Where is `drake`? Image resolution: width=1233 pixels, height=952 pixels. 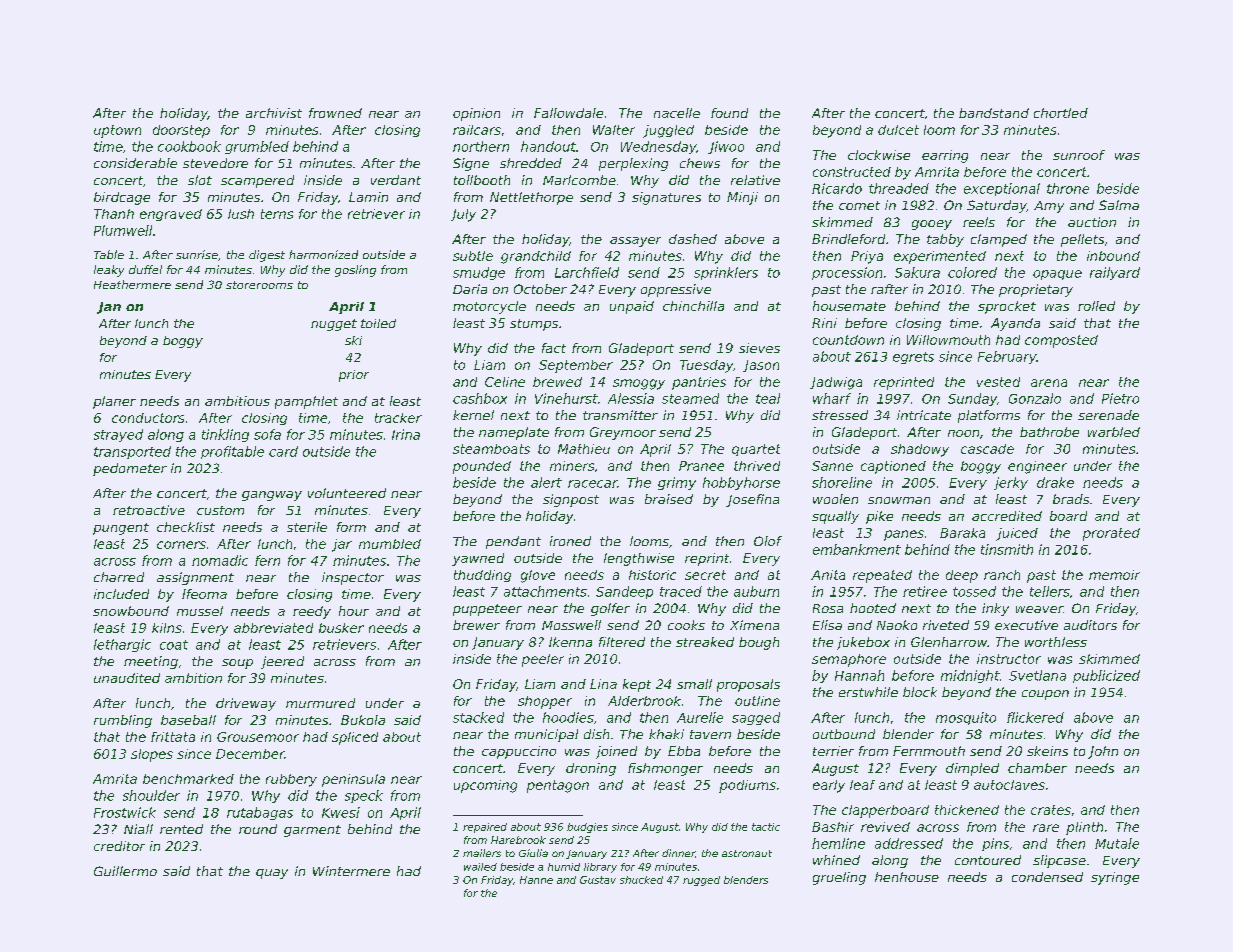 drake is located at coordinates (1055, 482).
